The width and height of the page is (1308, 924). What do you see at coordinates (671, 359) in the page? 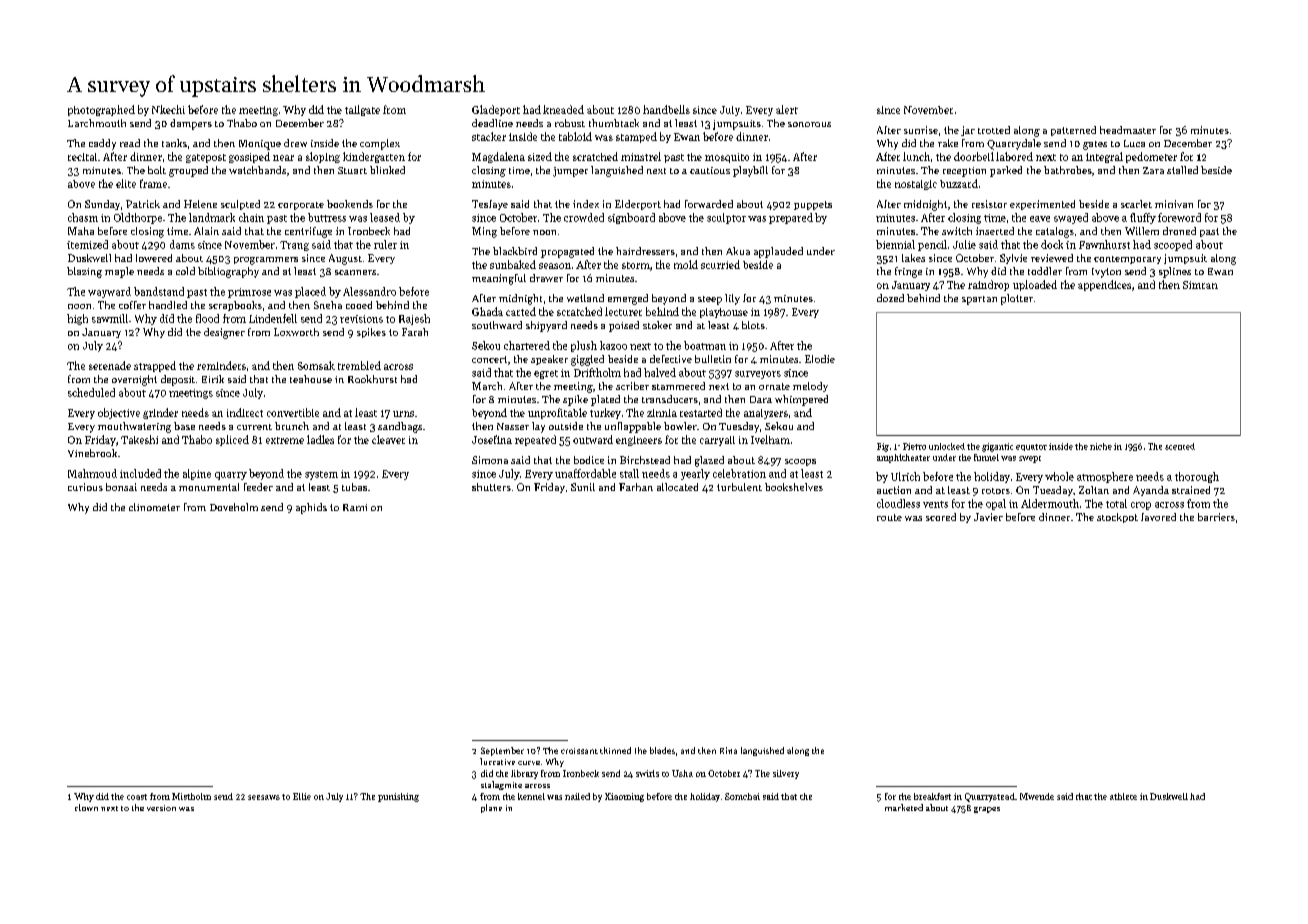
I see `defective` at bounding box center [671, 359].
